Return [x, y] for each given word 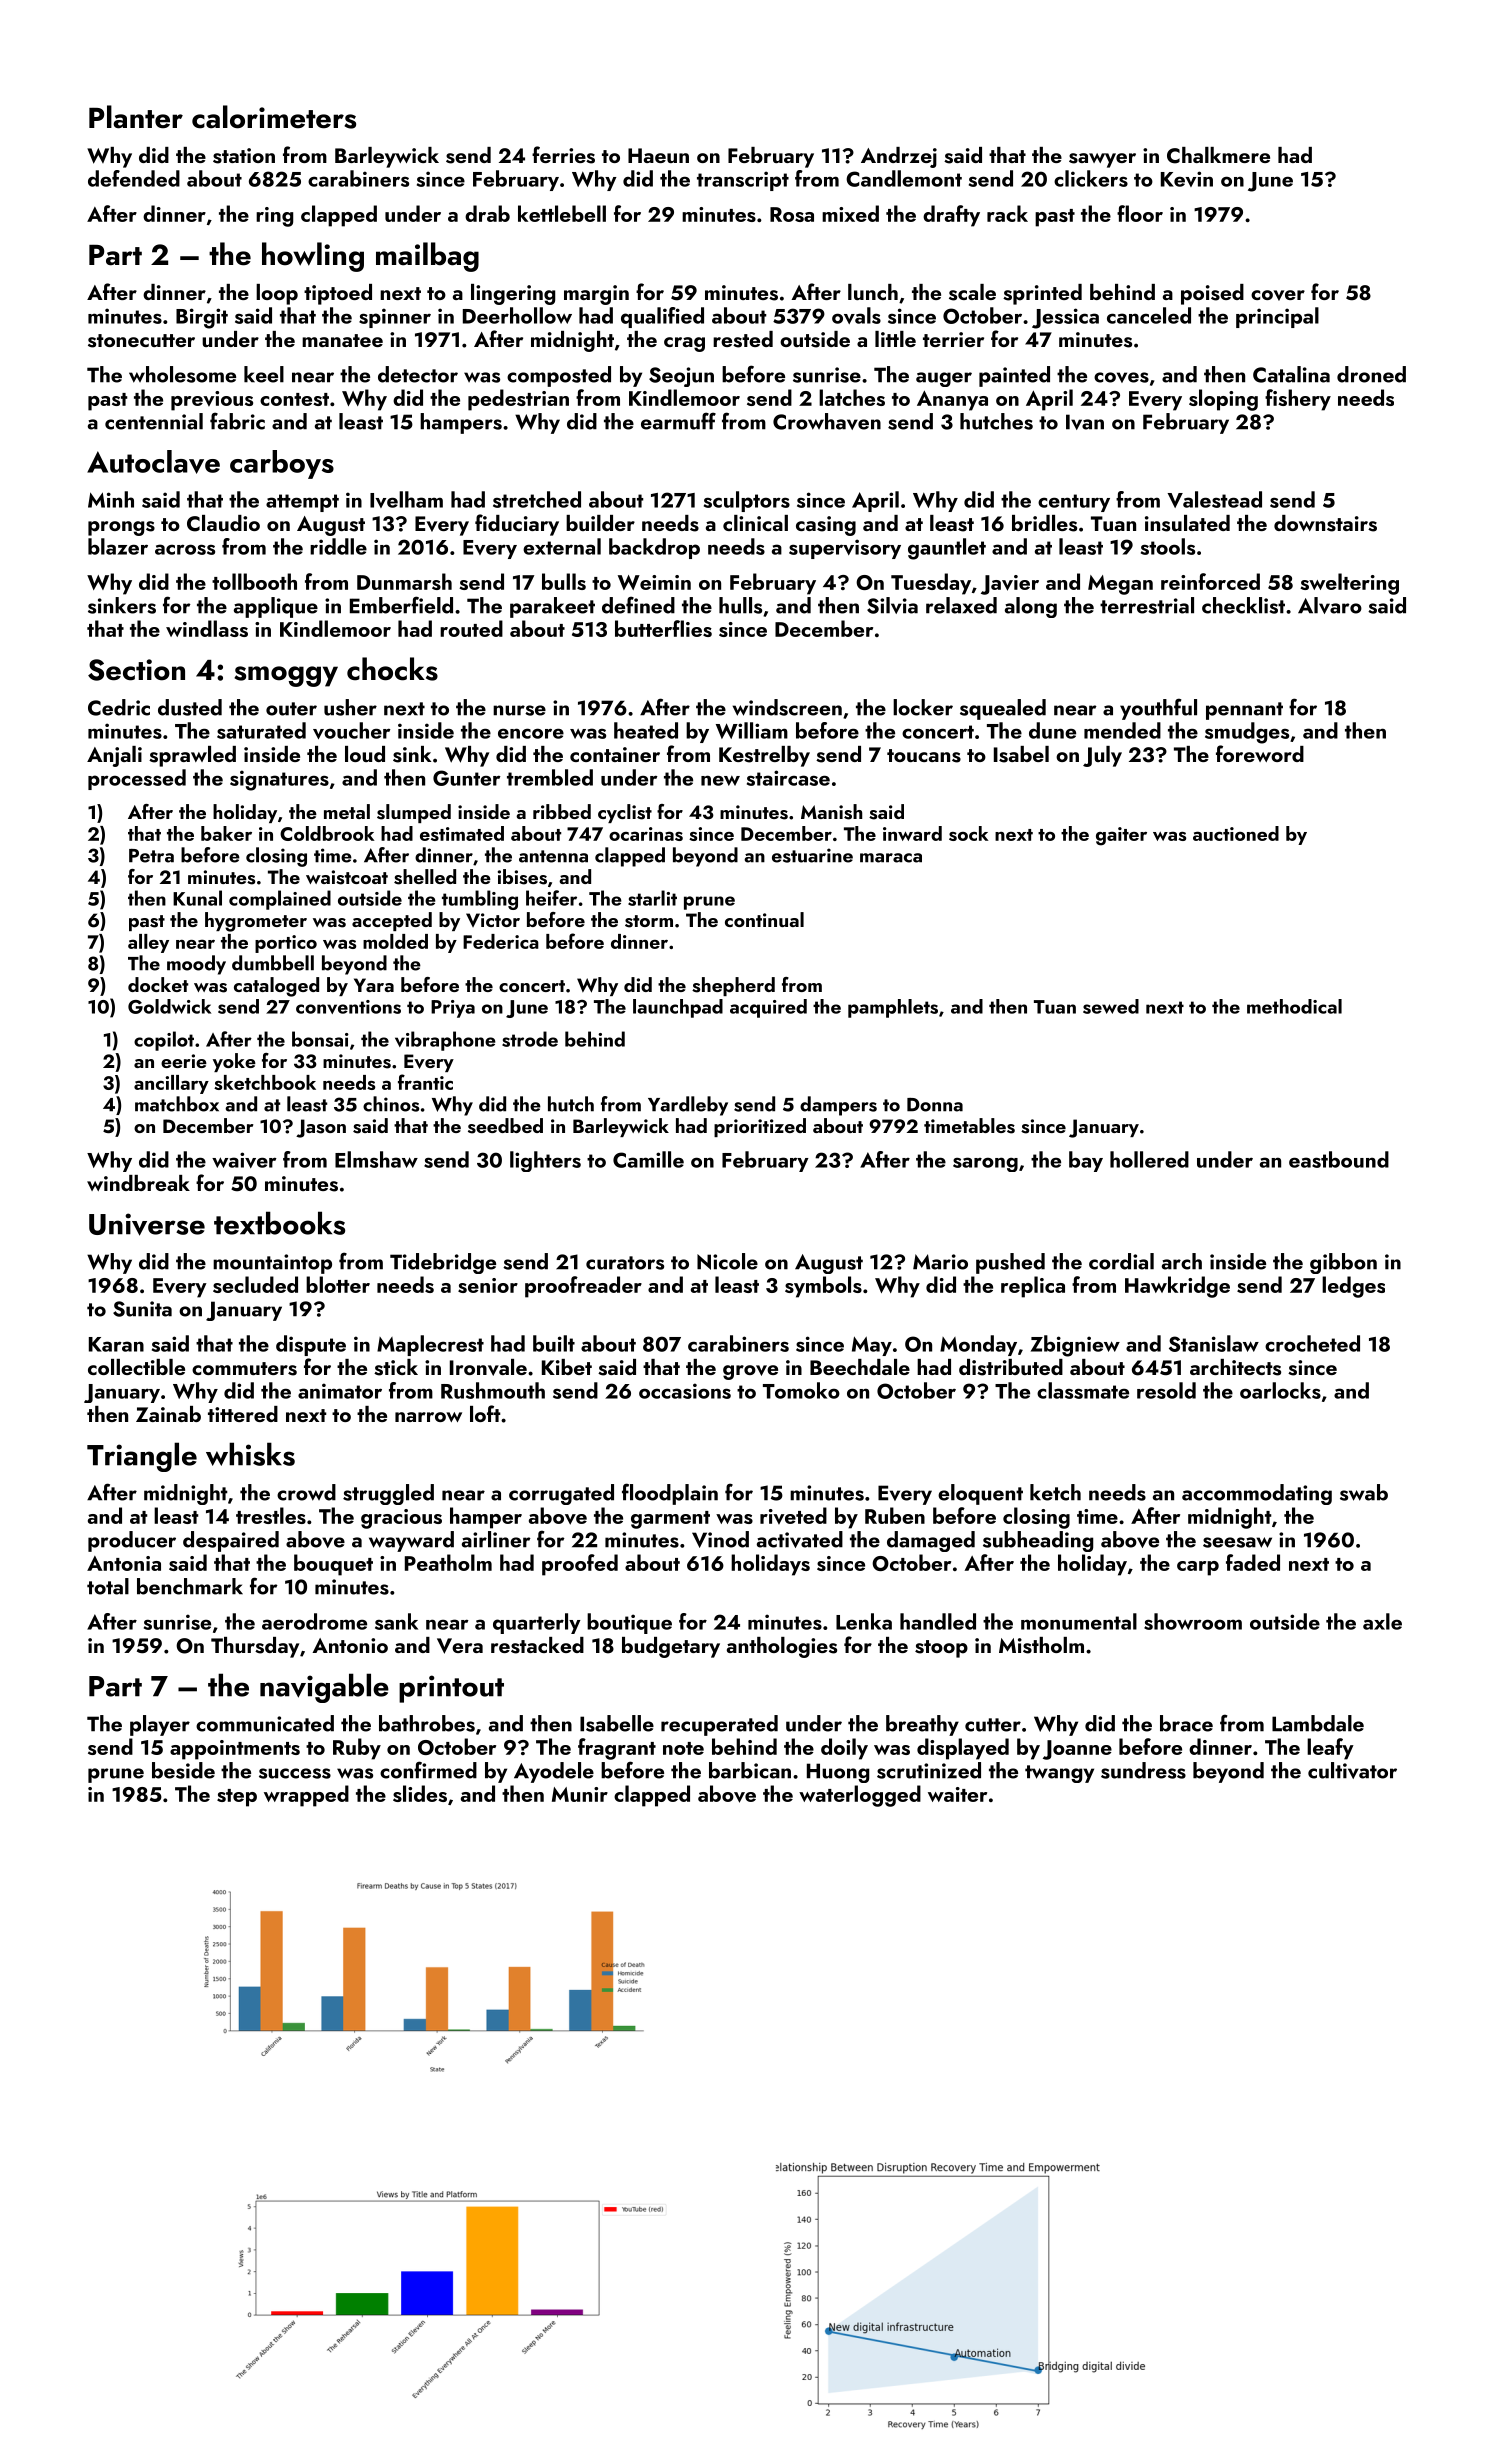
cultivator [1352, 1770]
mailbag [427, 257]
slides [420, 1793]
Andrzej [899, 157]
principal [1277, 317]
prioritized [760, 1127]
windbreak [138, 1183]
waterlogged [860, 1796]
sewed [1111, 1006]
